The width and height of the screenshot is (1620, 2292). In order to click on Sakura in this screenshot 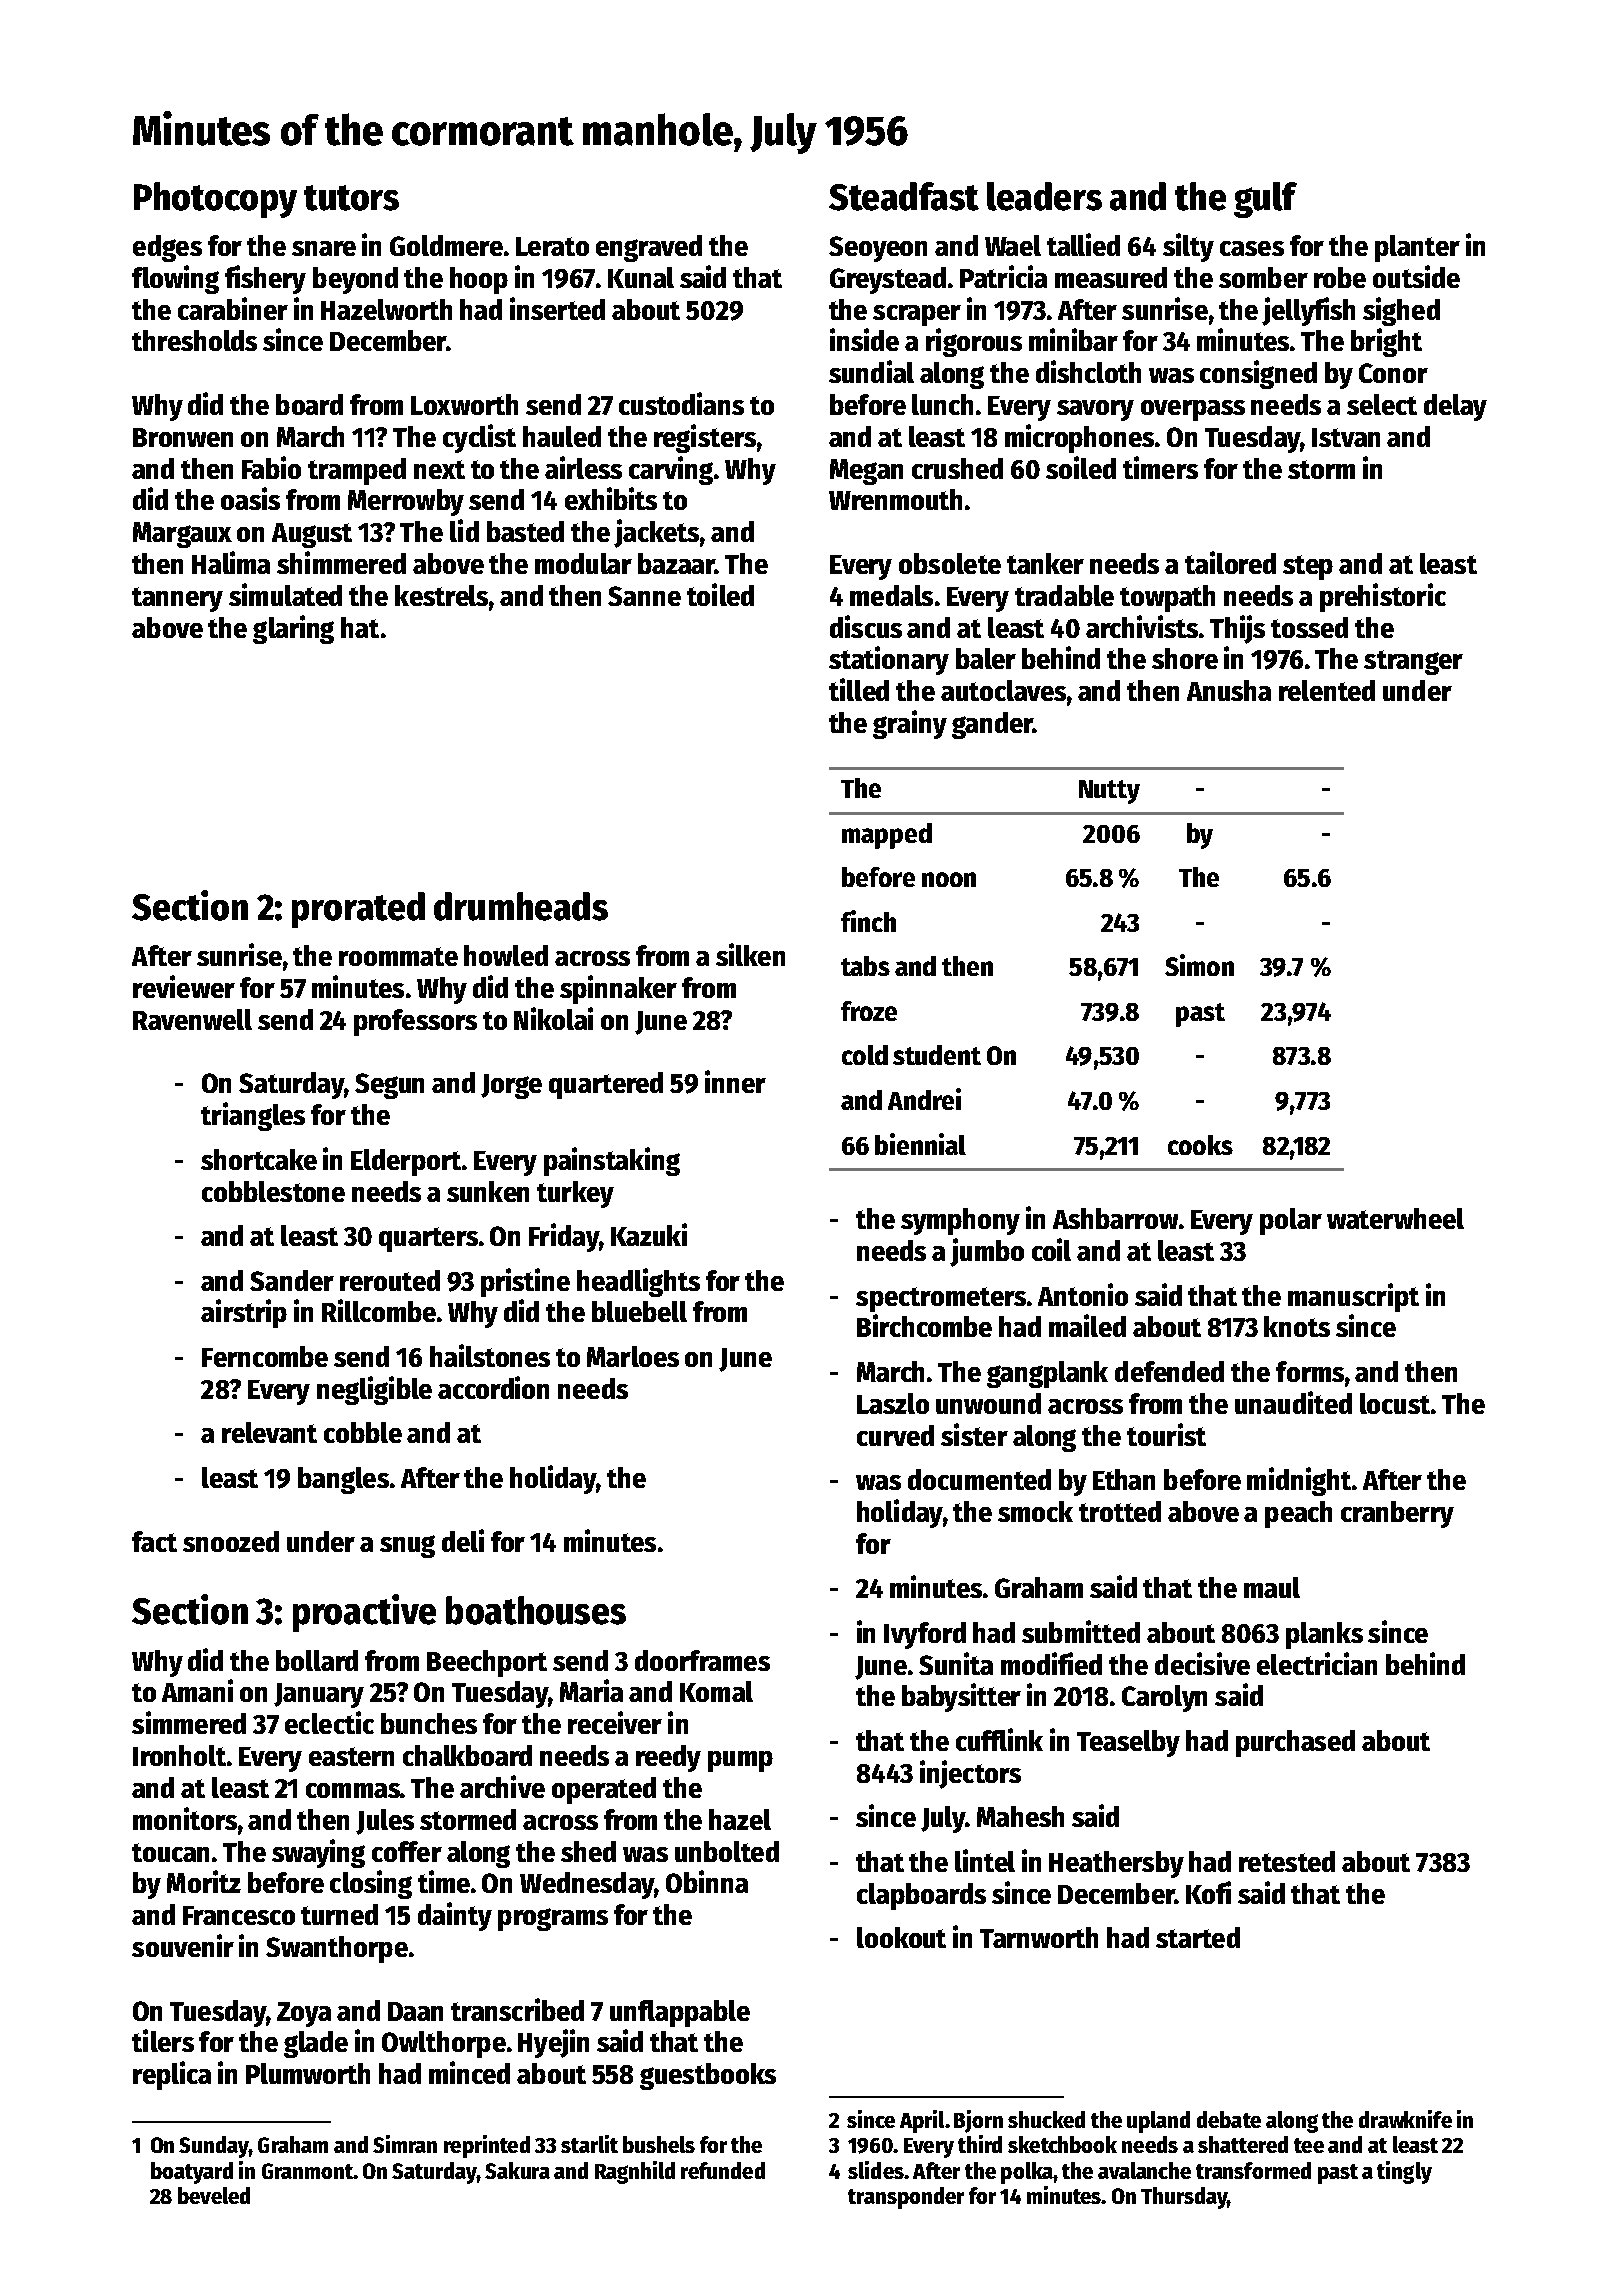, I will do `click(517, 2170)`.
